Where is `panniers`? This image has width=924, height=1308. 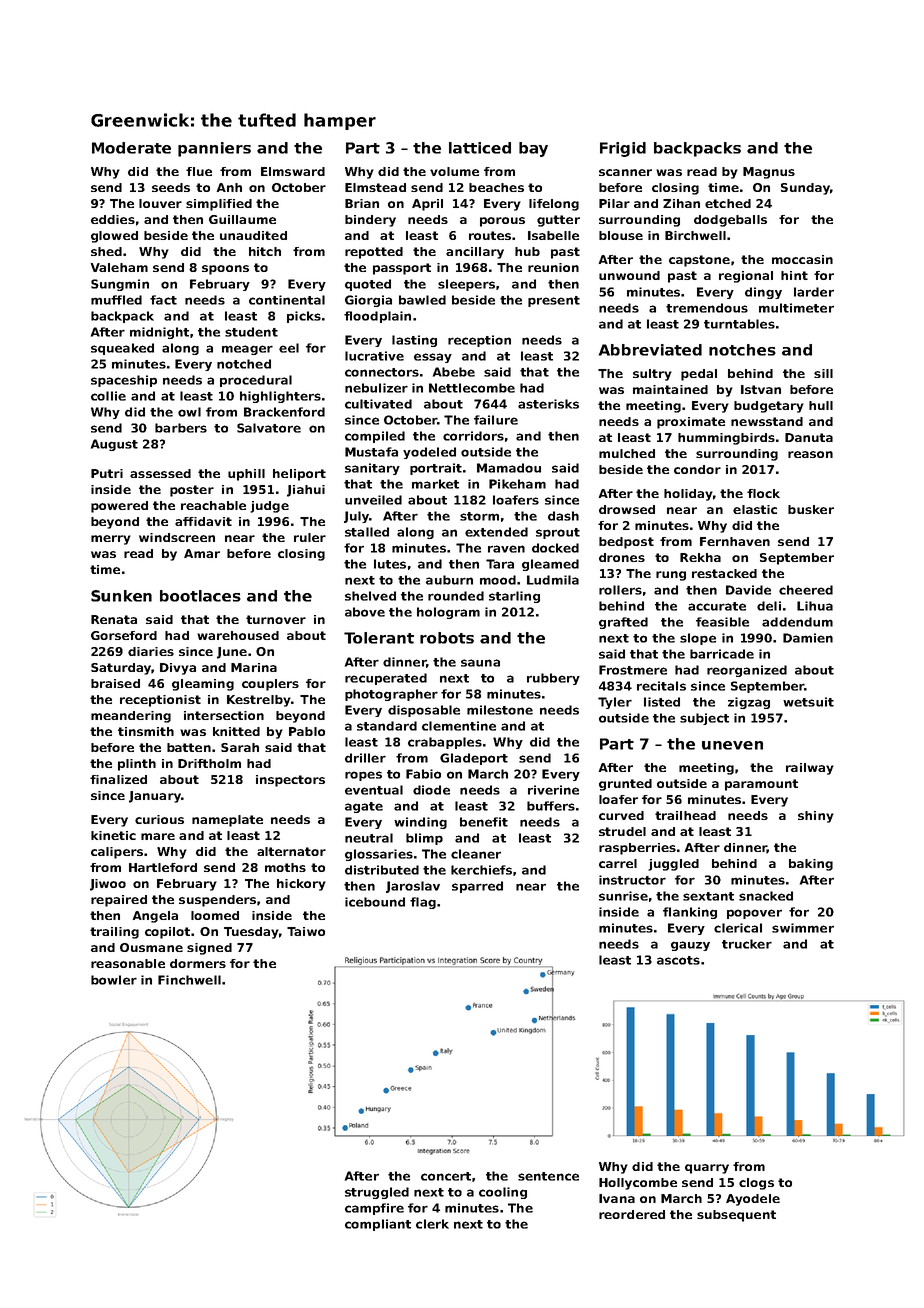 panniers is located at coordinates (214, 149).
